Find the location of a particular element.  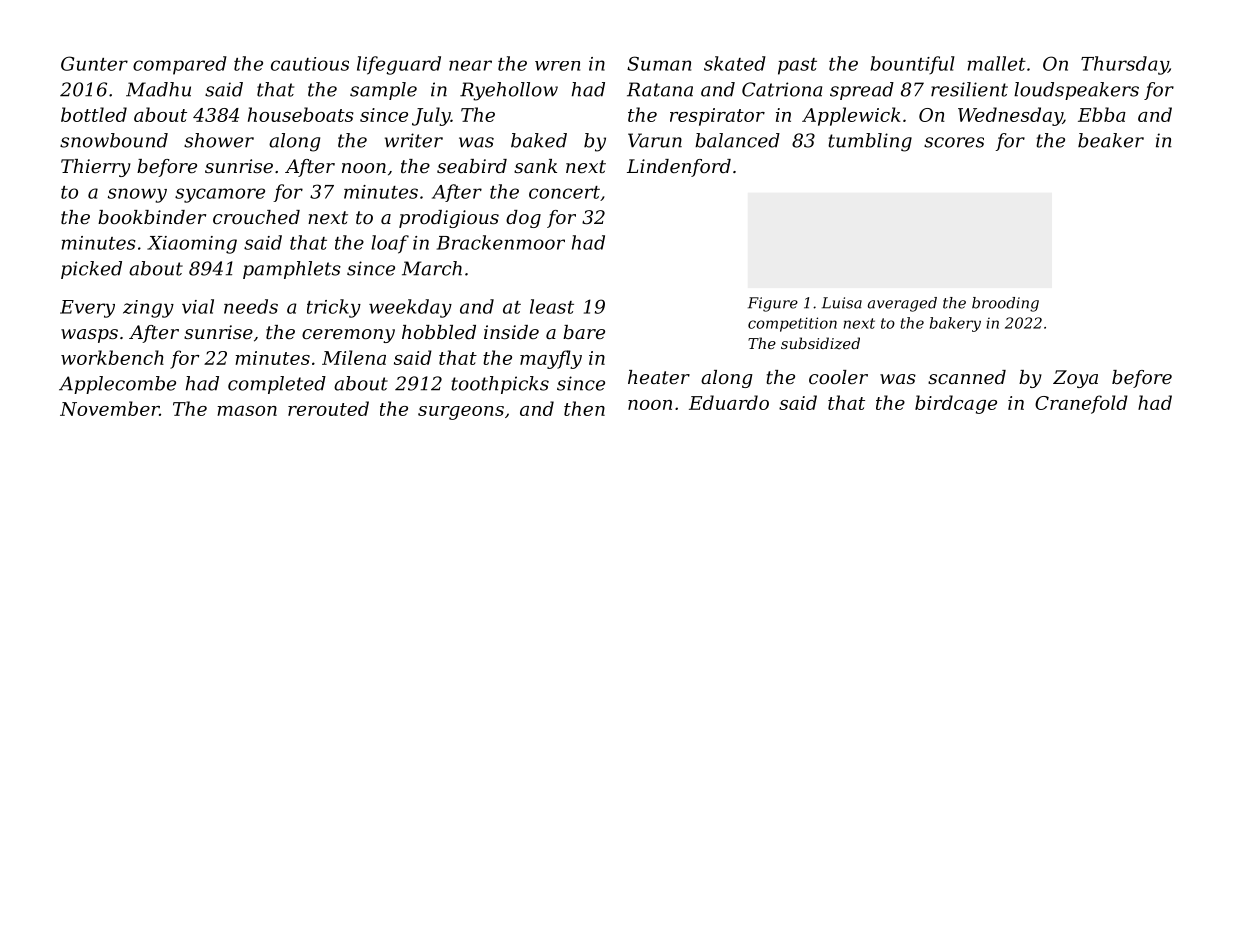

November is located at coordinates (109, 408).
